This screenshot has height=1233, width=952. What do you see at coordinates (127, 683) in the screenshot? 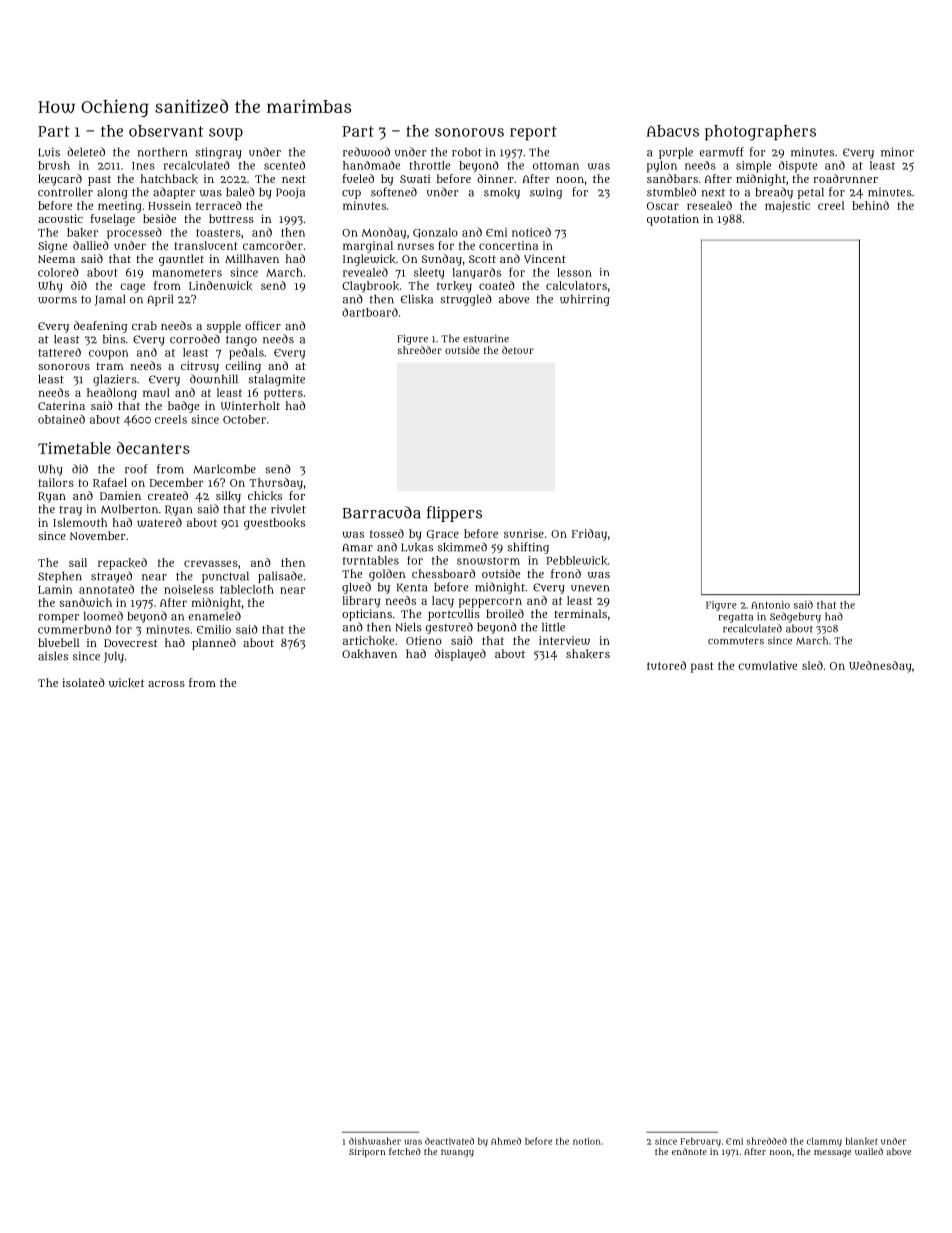
I see `wicket` at bounding box center [127, 683].
